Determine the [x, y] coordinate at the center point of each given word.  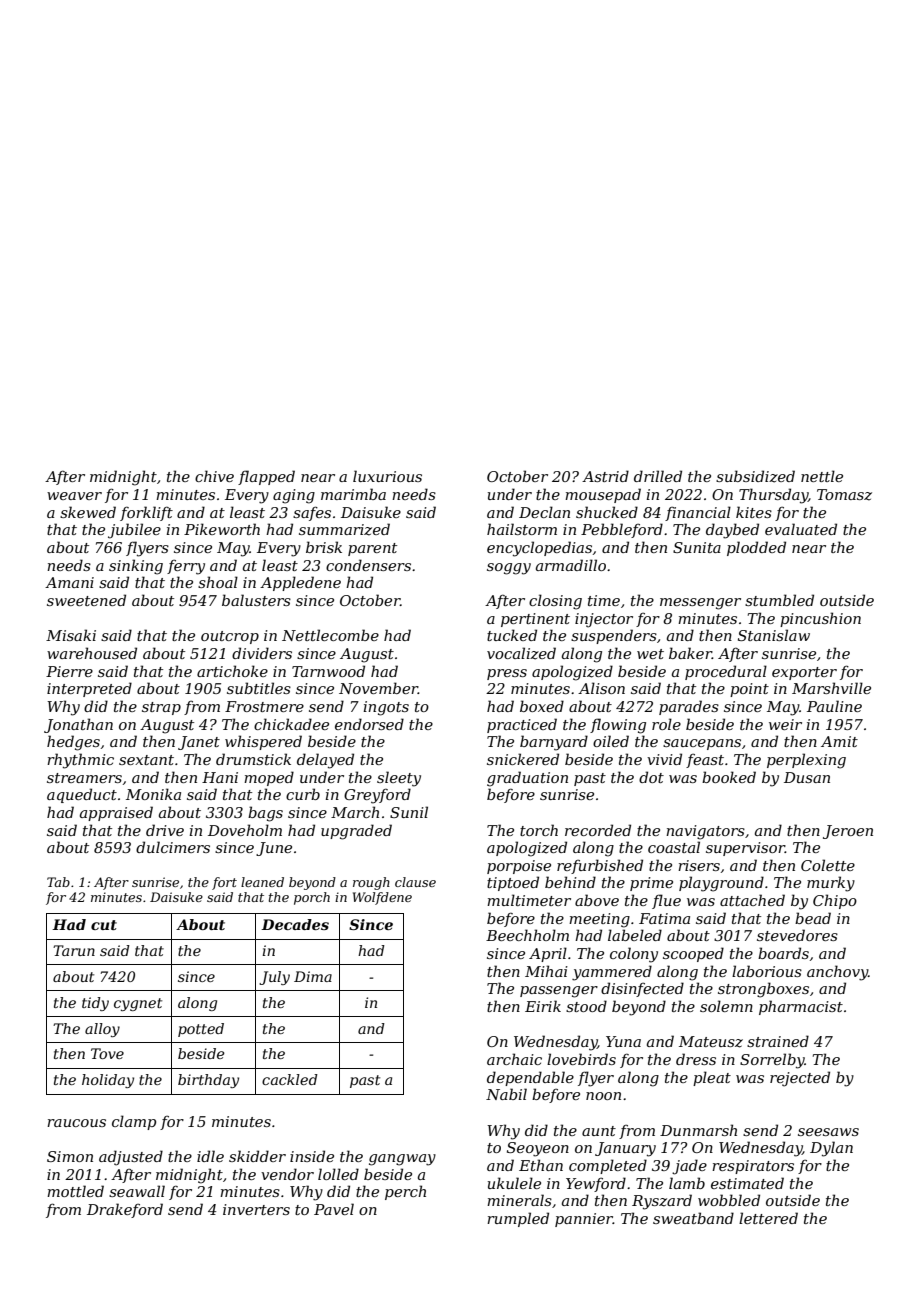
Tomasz [844, 495]
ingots [386, 708]
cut [104, 925]
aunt [599, 1131]
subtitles [259, 688]
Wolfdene [382, 898]
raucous [76, 1123]
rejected [800, 1079]
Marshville [831, 688]
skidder [257, 1156]
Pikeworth [222, 529]
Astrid [605, 476]
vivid [664, 759]
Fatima [664, 918]
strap [161, 708]
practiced [522, 725]
